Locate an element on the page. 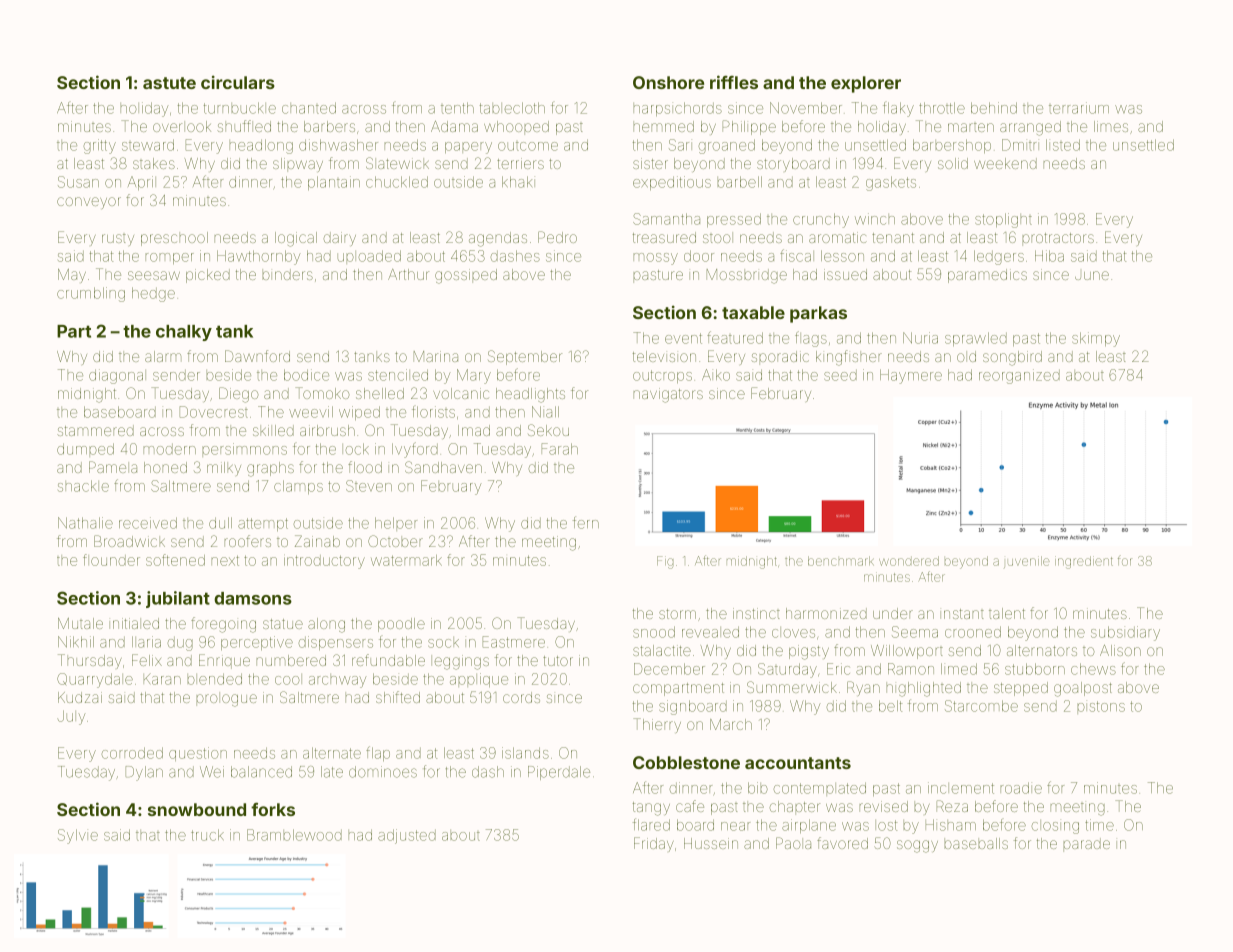  sprawled is located at coordinates (976, 339).
